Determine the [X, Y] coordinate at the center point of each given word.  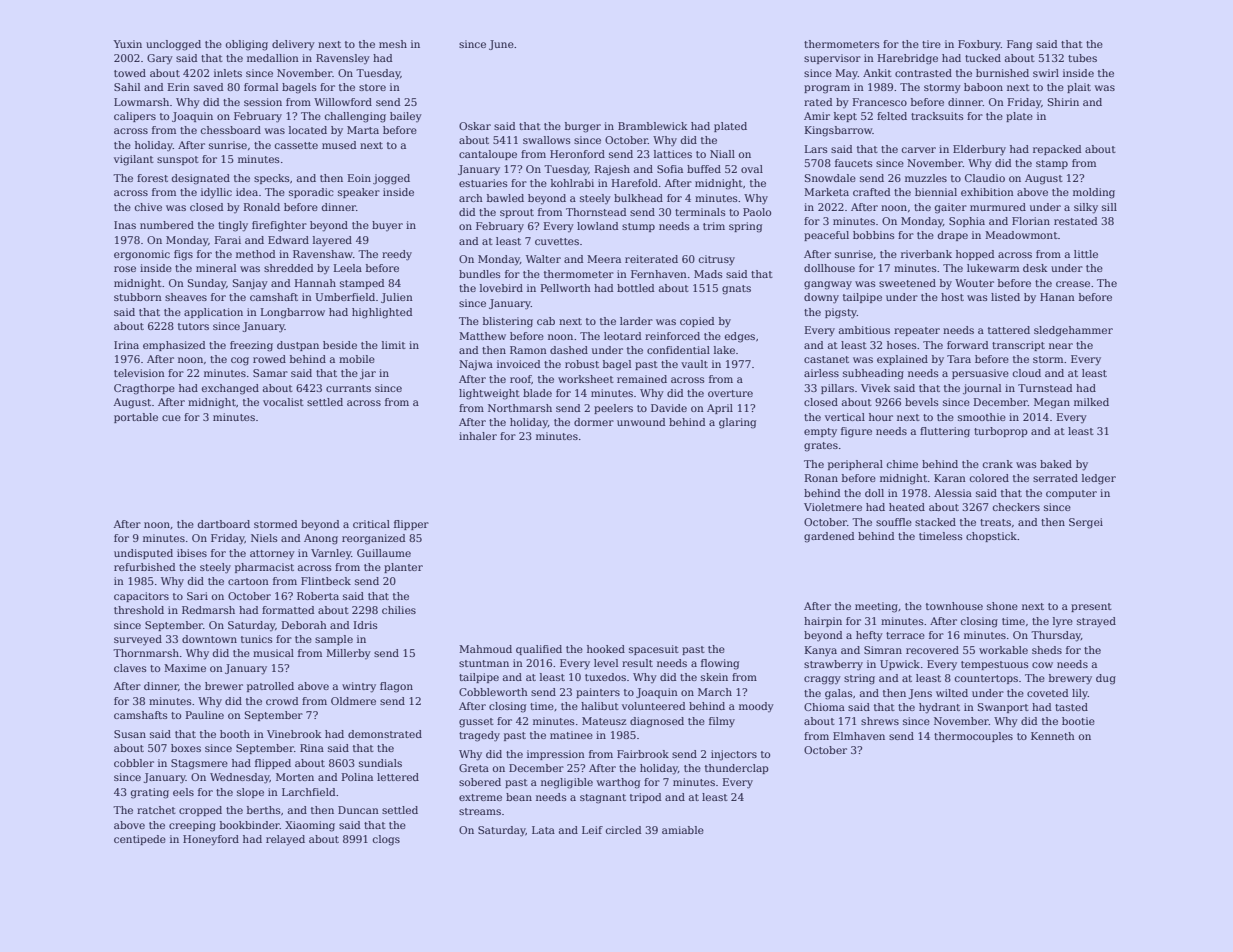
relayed [285, 840]
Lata [543, 830]
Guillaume [384, 553]
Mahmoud [485, 649]
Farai [228, 240]
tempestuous [995, 665]
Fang [1019, 45]
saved [208, 87]
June [501, 45]
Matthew [482, 336]
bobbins [874, 235]
